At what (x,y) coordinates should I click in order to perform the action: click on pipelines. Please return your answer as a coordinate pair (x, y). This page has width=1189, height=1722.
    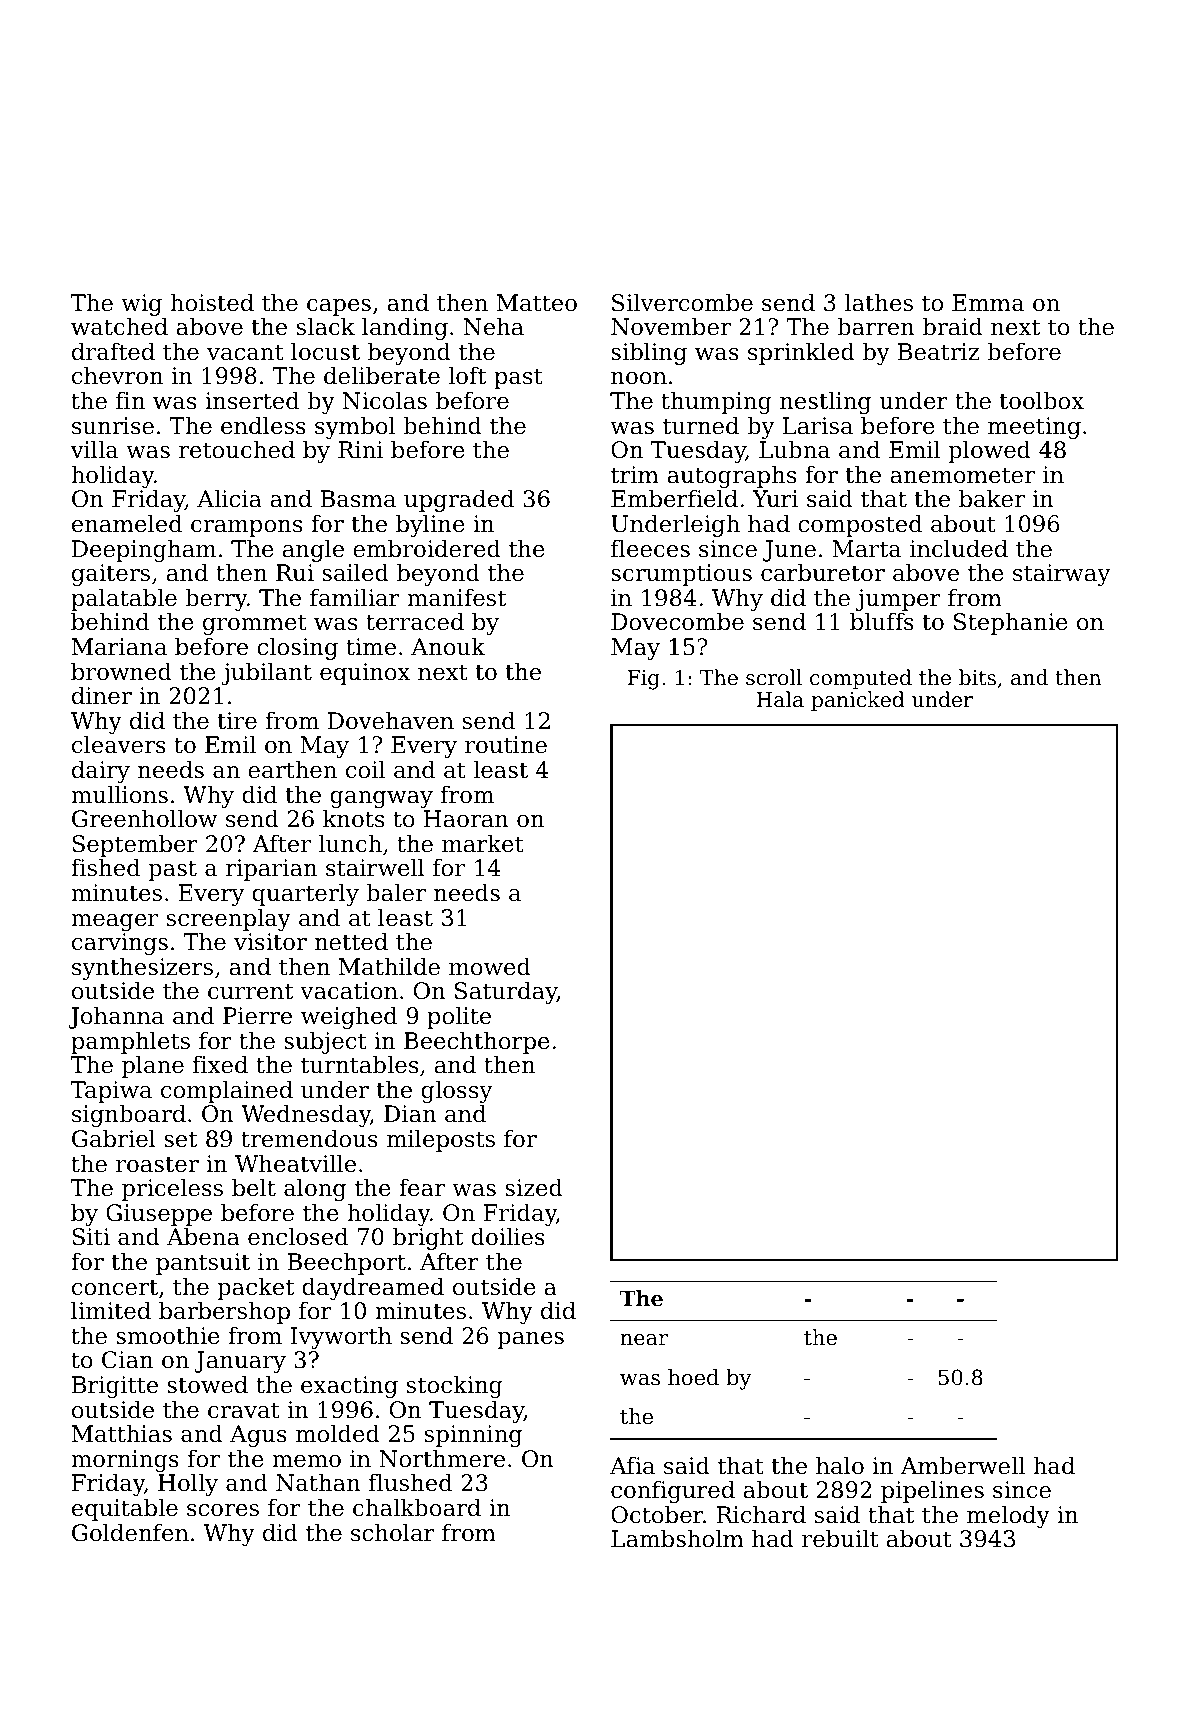
    Looking at the image, I should click on (932, 1491).
